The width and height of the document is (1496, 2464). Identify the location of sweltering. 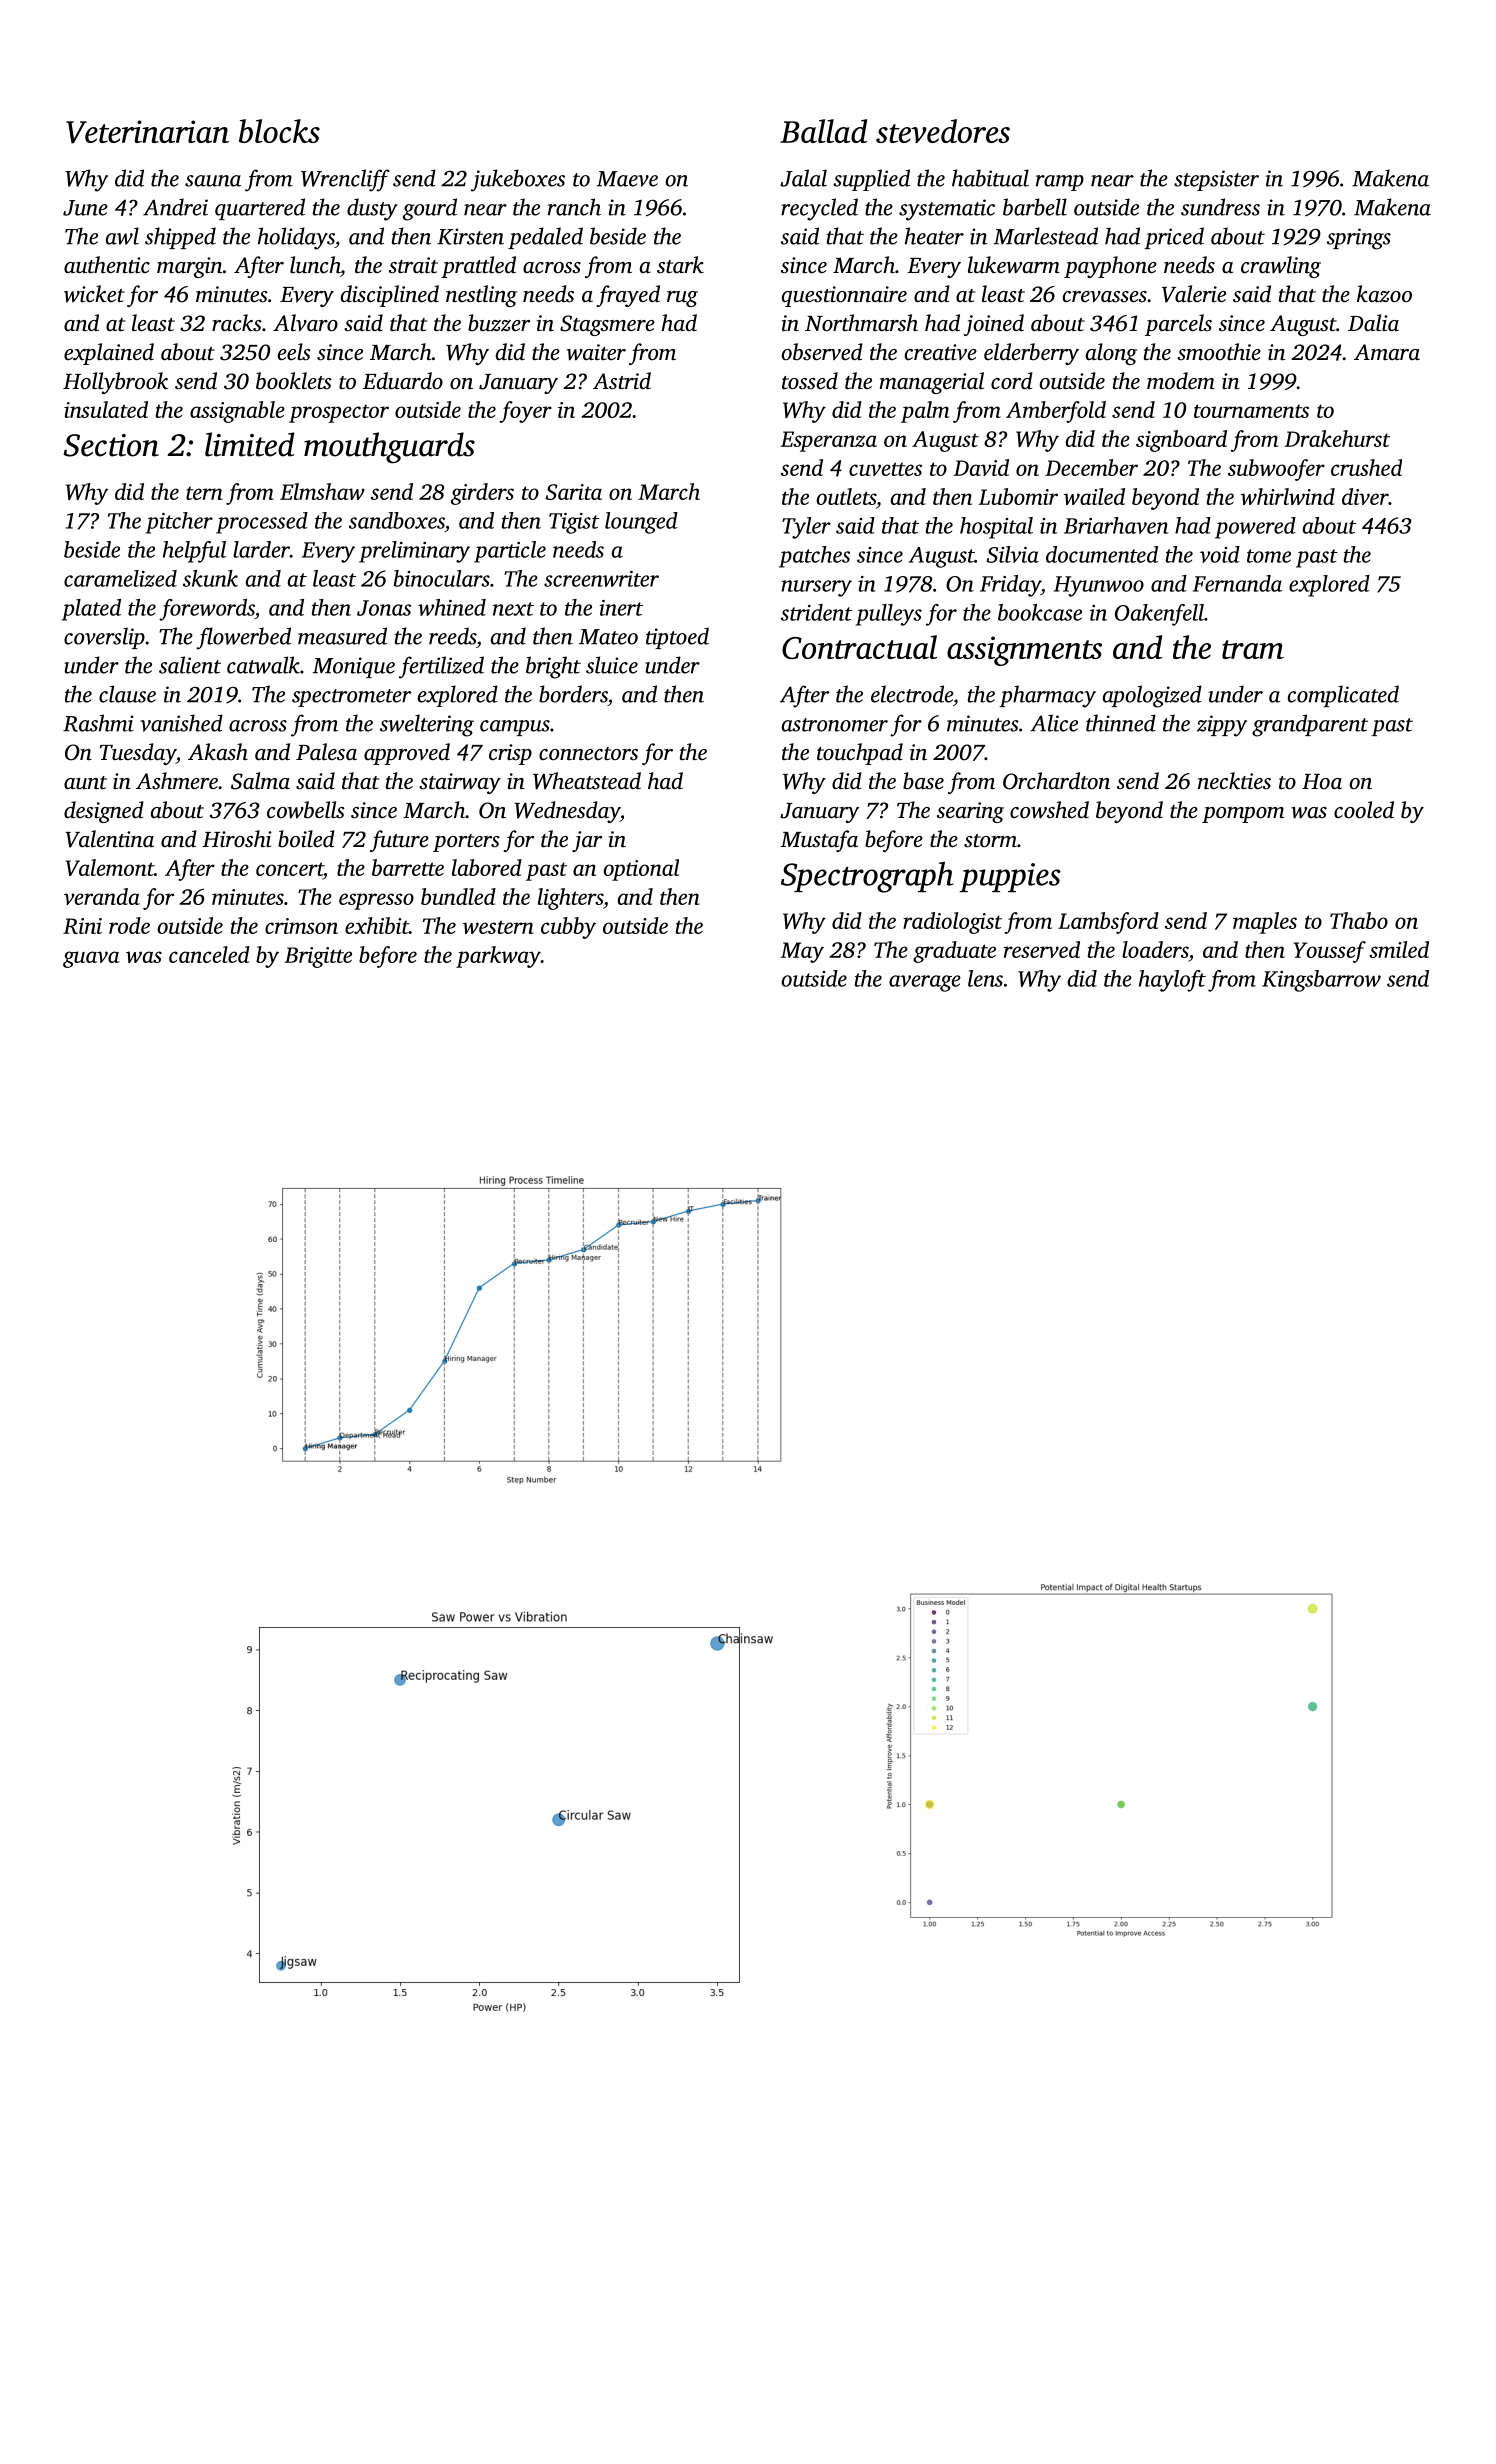
(427, 725).
